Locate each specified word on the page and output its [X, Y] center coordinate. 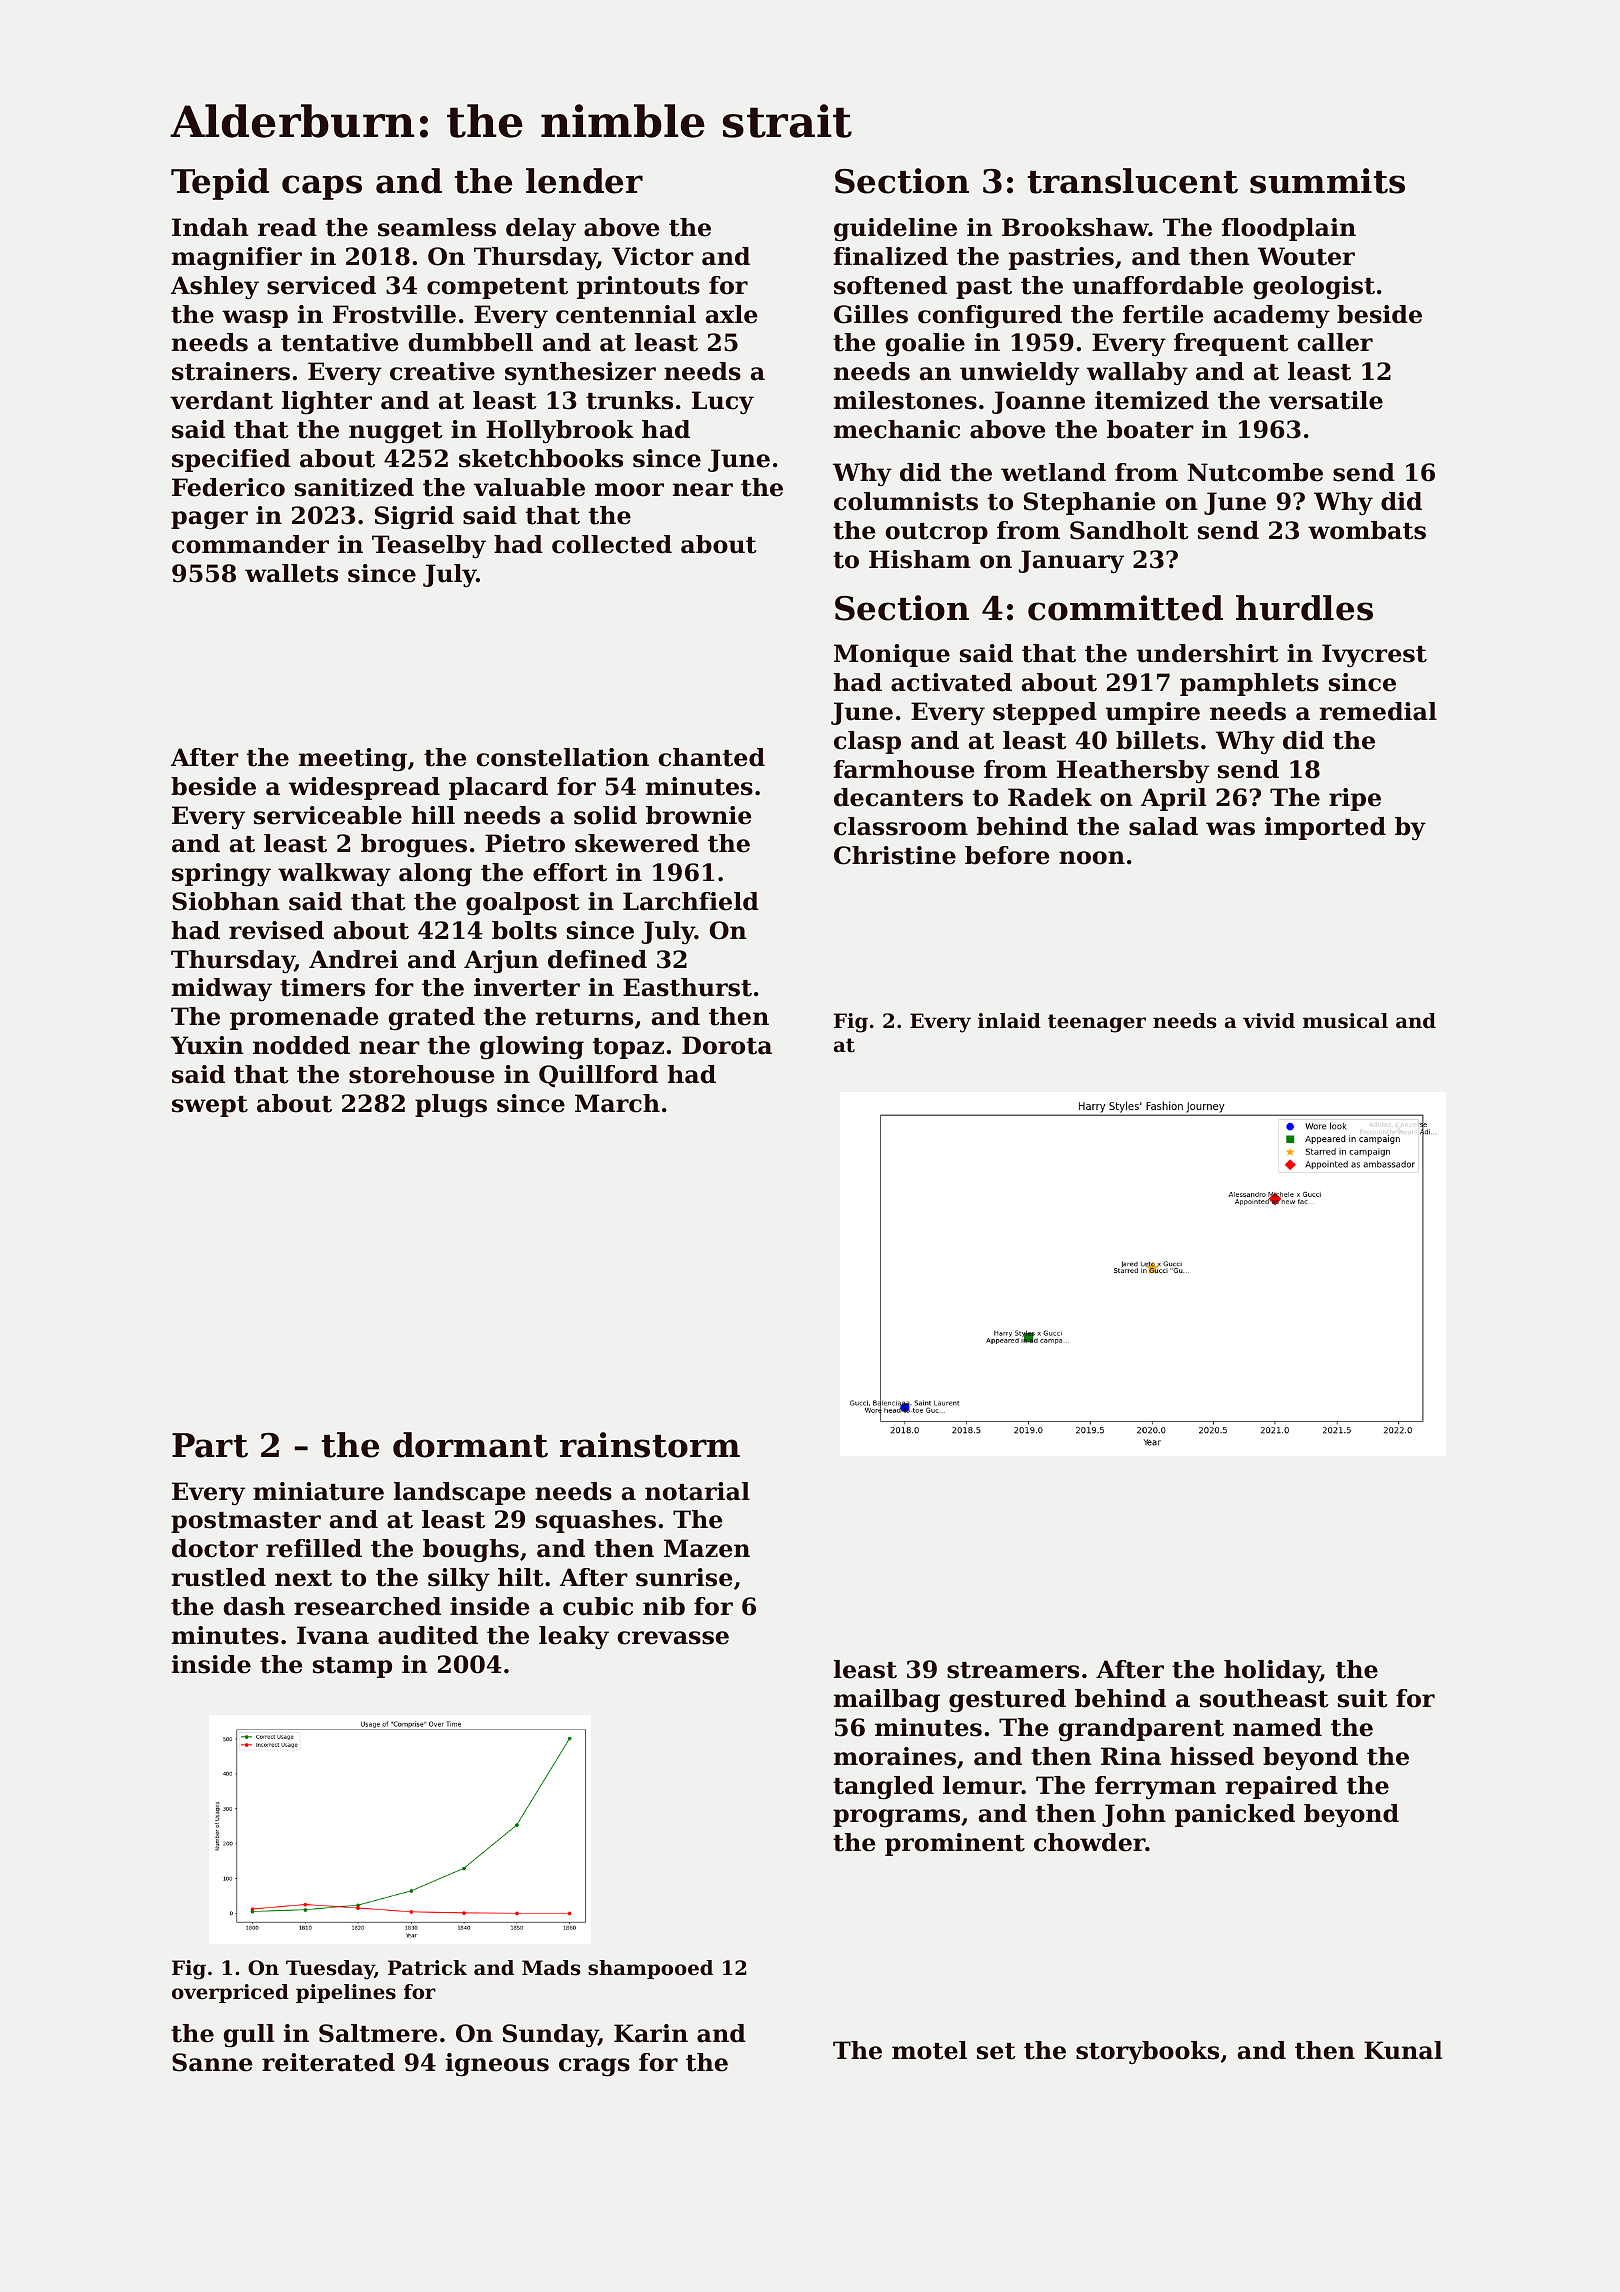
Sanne [212, 2062]
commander [250, 544]
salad [1163, 826]
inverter [527, 987]
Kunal [1403, 2050]
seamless [437, 227]
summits [1327, 181]
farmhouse [903, 769]
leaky [574, 1638]
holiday [1272, 1671]
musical [1345, 1021]
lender [584, 181]
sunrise [684, 1577]
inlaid [1009, 1021]
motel [929, 2050]
